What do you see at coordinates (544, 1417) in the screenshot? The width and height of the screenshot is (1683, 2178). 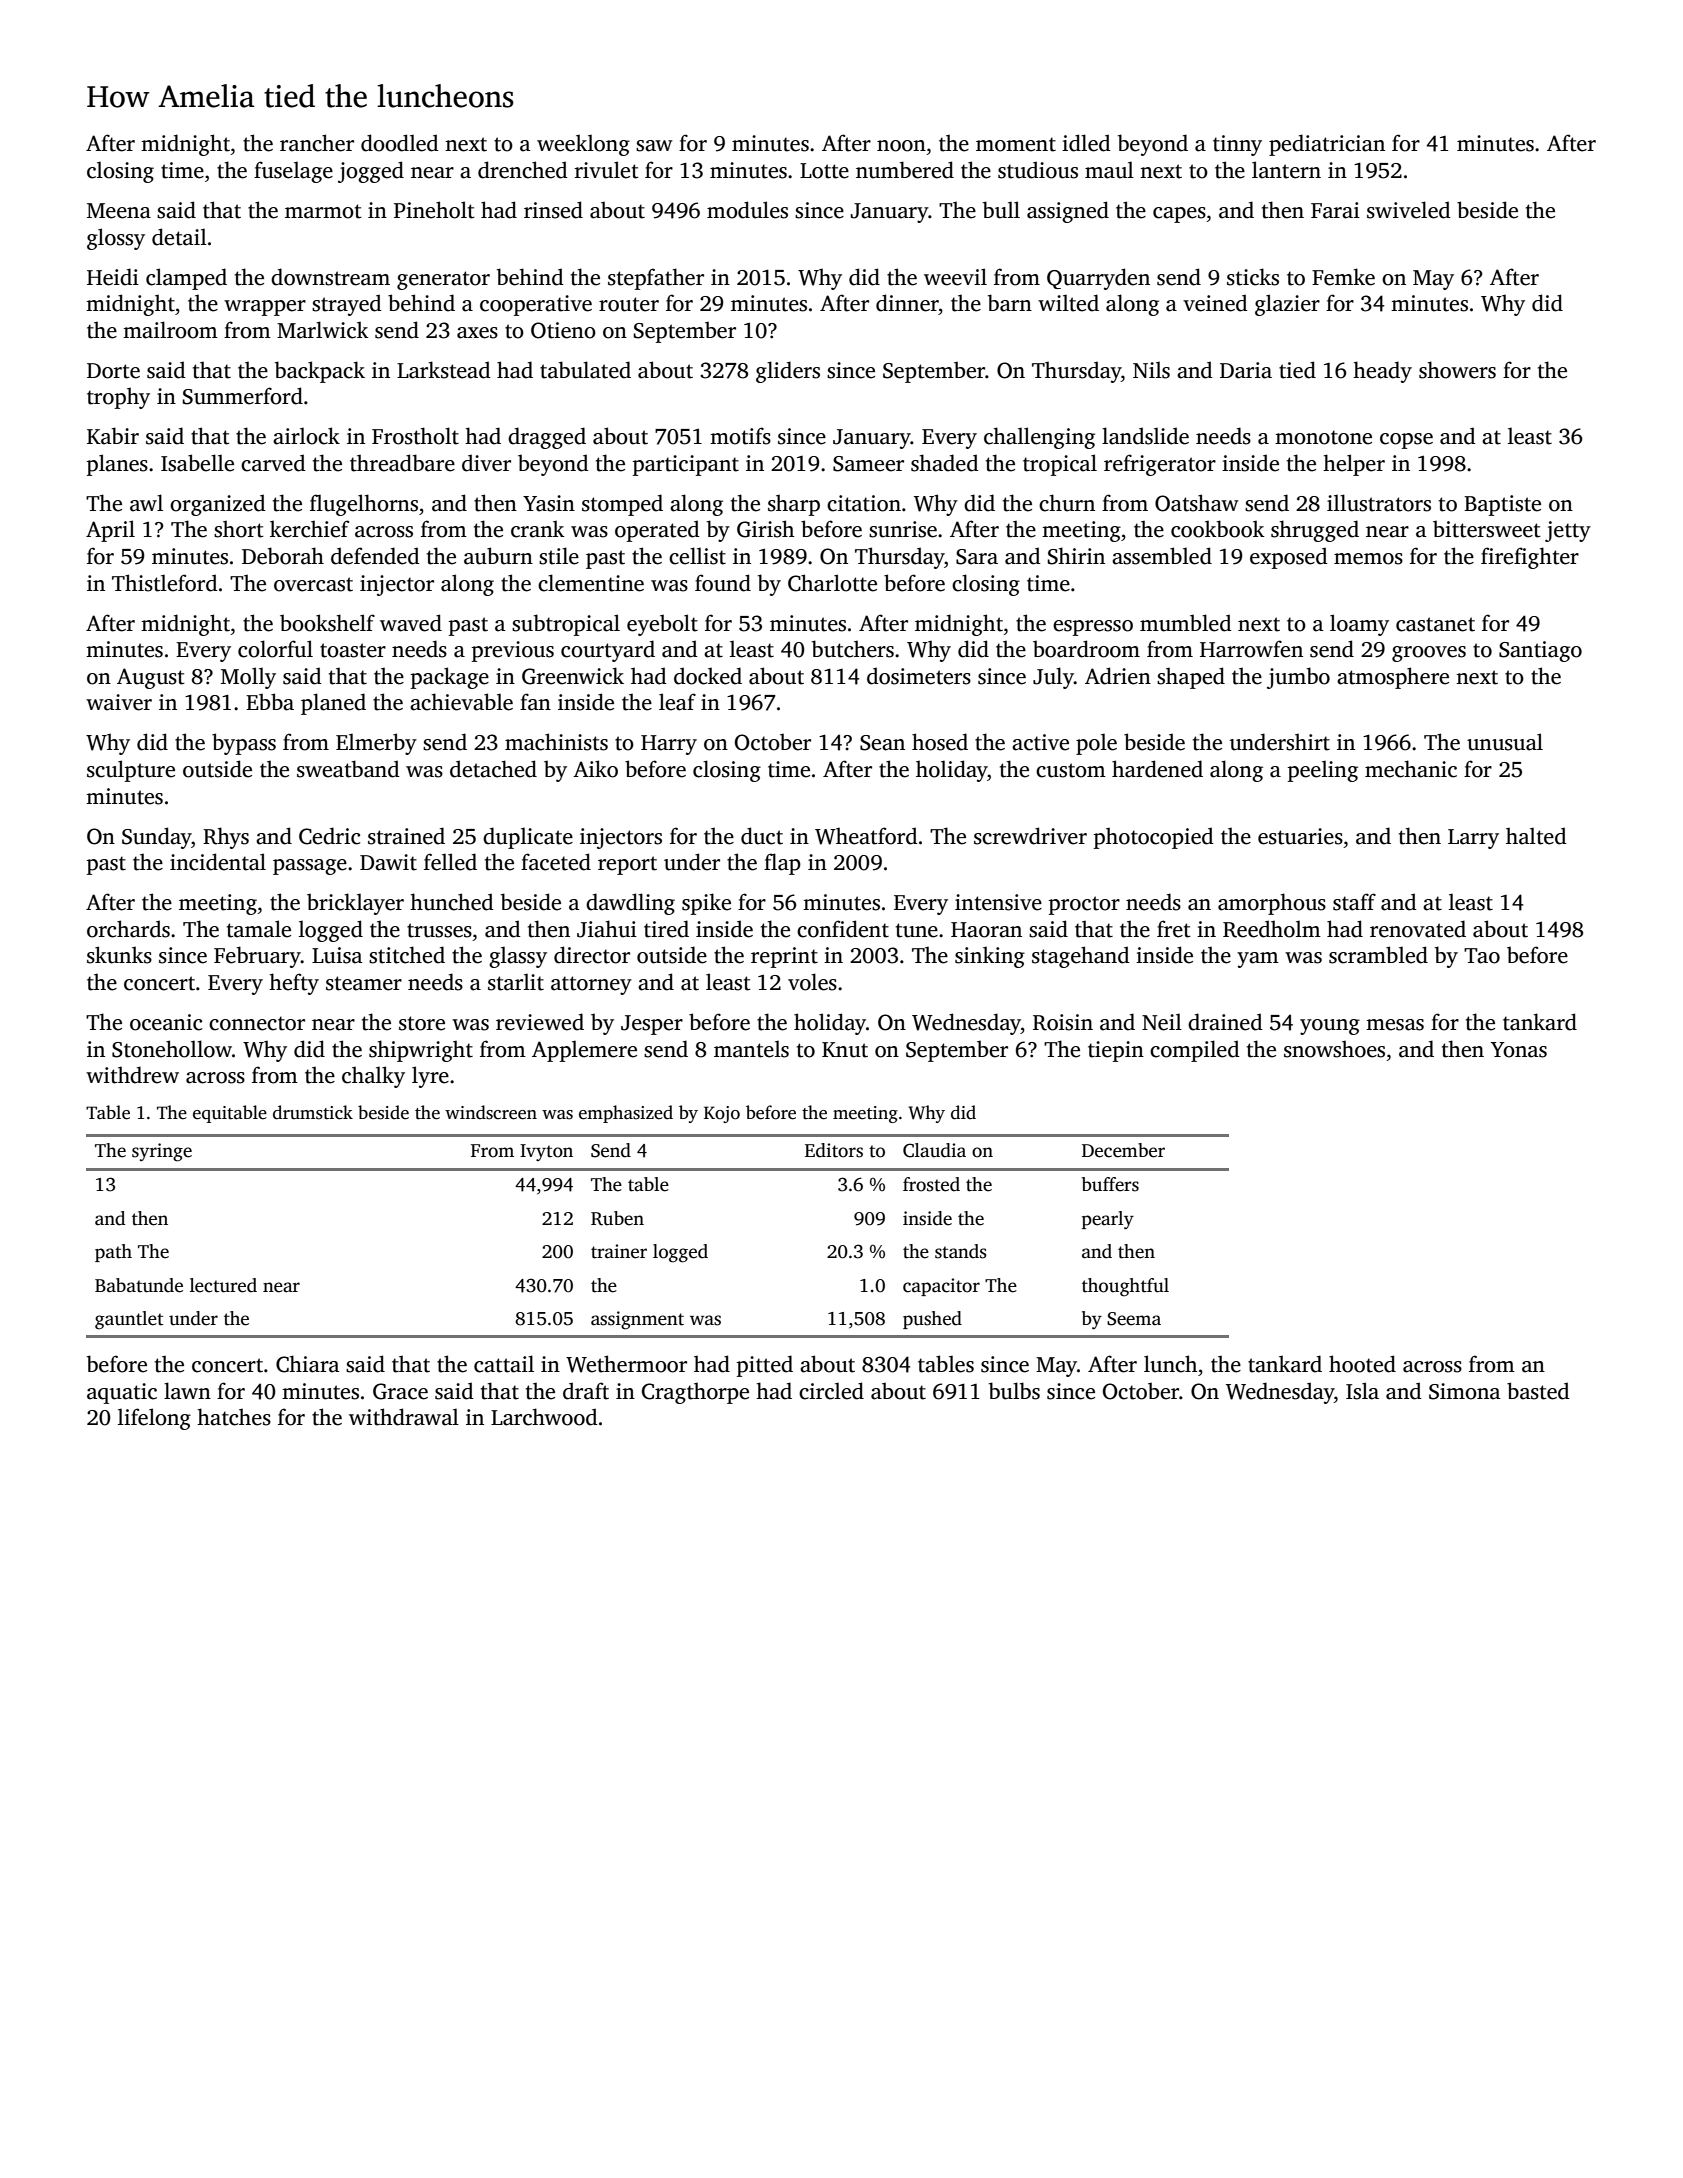 I see `Larchwood` at bounding box center [544, 1417].
